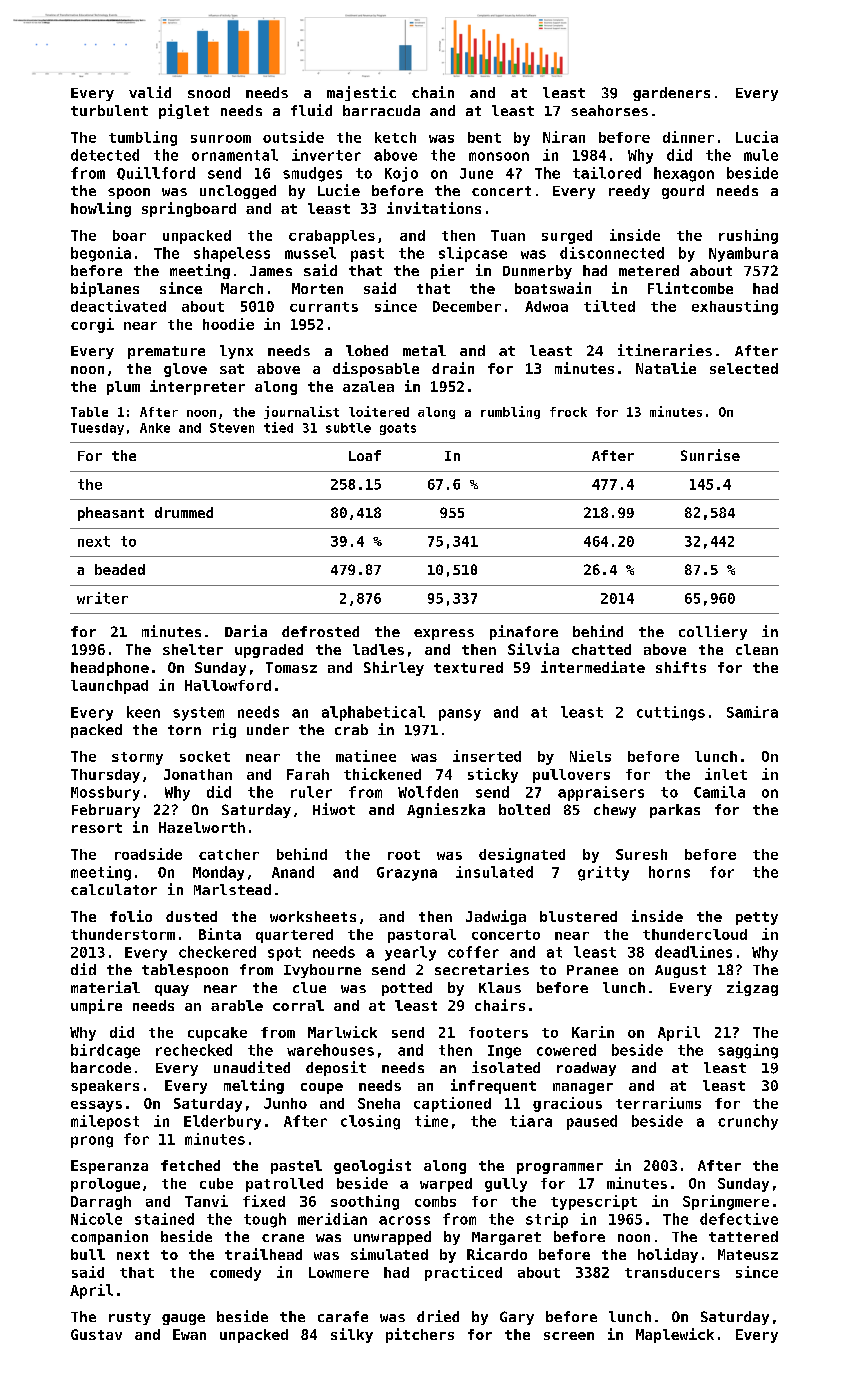 This screenshot has width=849, height=1400. What do you see at coordinates (672, 1272) in the screenshot?
I see `transducers` at bounding box center [672, 1272].
